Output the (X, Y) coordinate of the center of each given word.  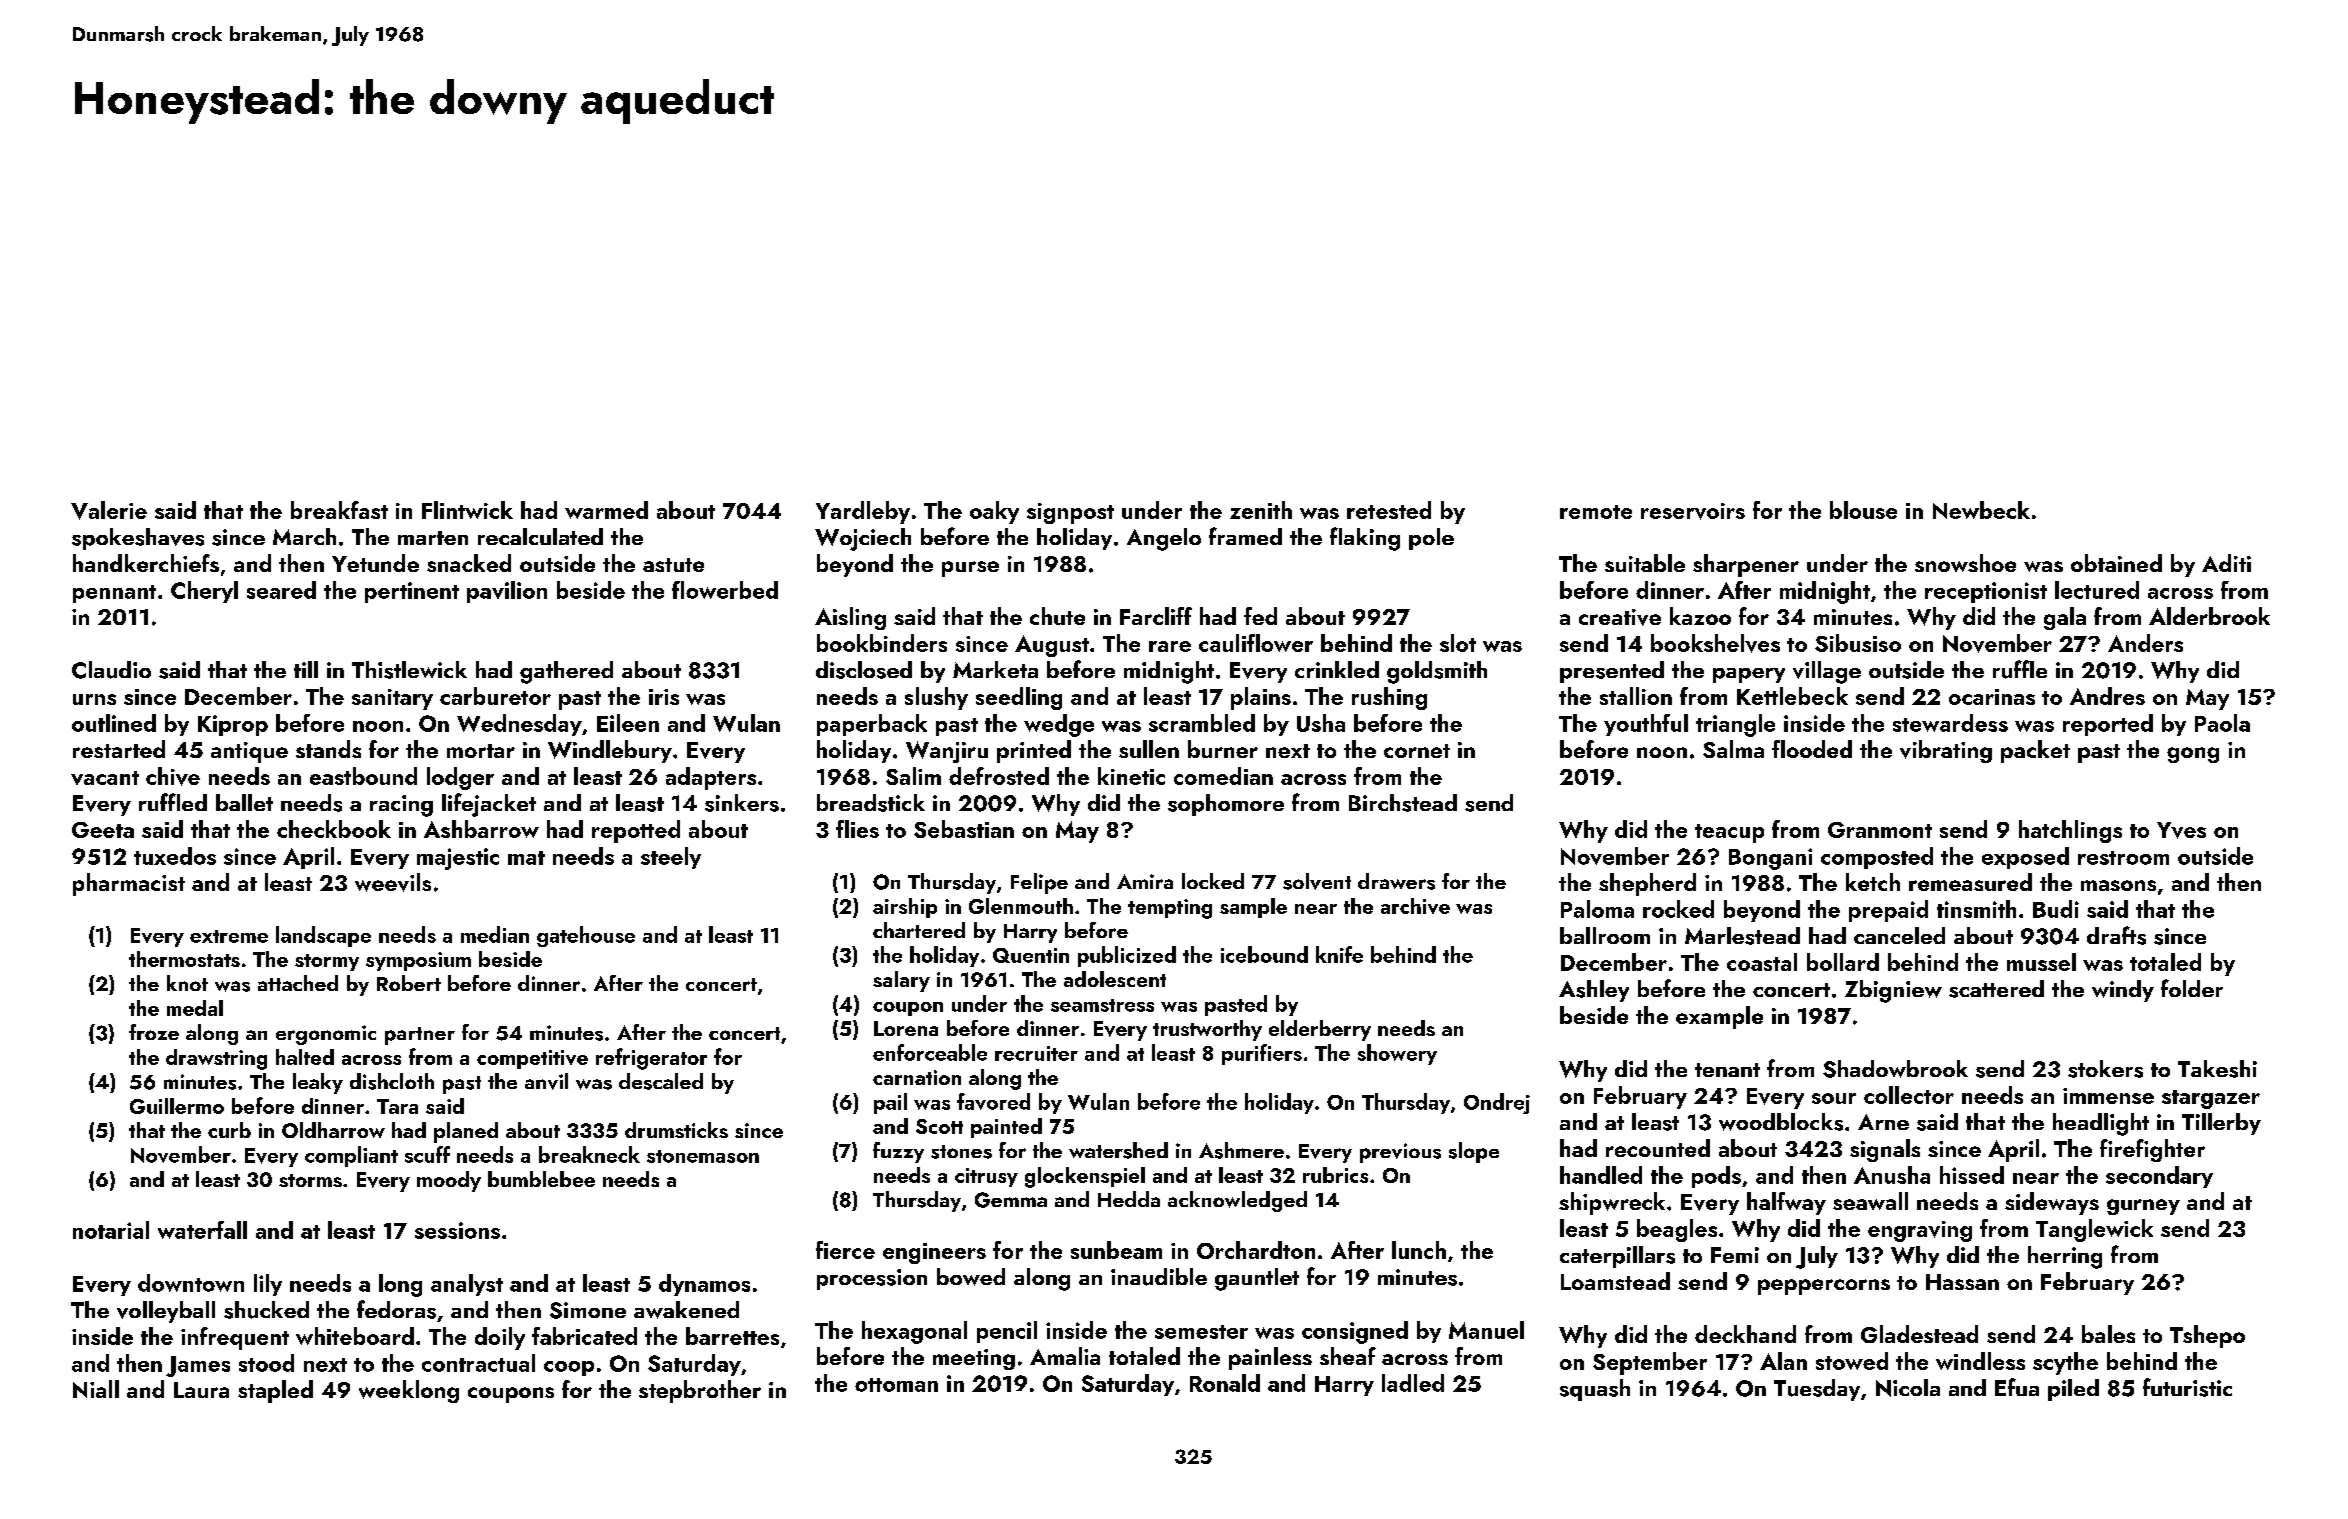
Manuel (1486, 1330)
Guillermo (177, 1106)
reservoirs (1693, 511)
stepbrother (700, 1391)
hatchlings (2070, 831)
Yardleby (863, 512)
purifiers (1262, 1054)
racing (401, 806)
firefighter (2152, 1150)
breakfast (339, 510)
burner (1223, 749)
